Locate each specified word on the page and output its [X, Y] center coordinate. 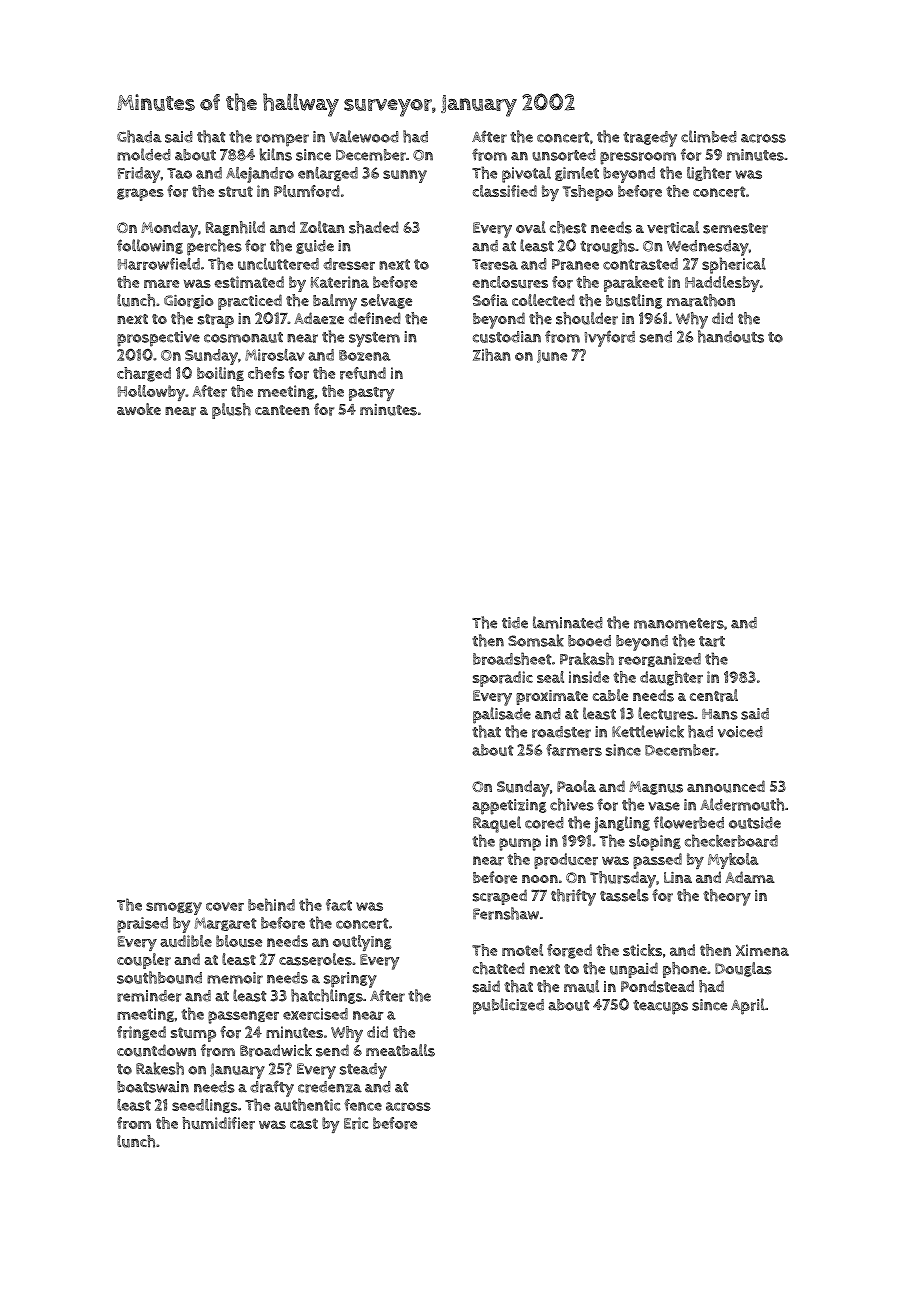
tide [515, 623]
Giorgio [188, 302]
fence [363, 1105]
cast [304, 1123]
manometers [679, 623]
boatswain [153, 1087]
